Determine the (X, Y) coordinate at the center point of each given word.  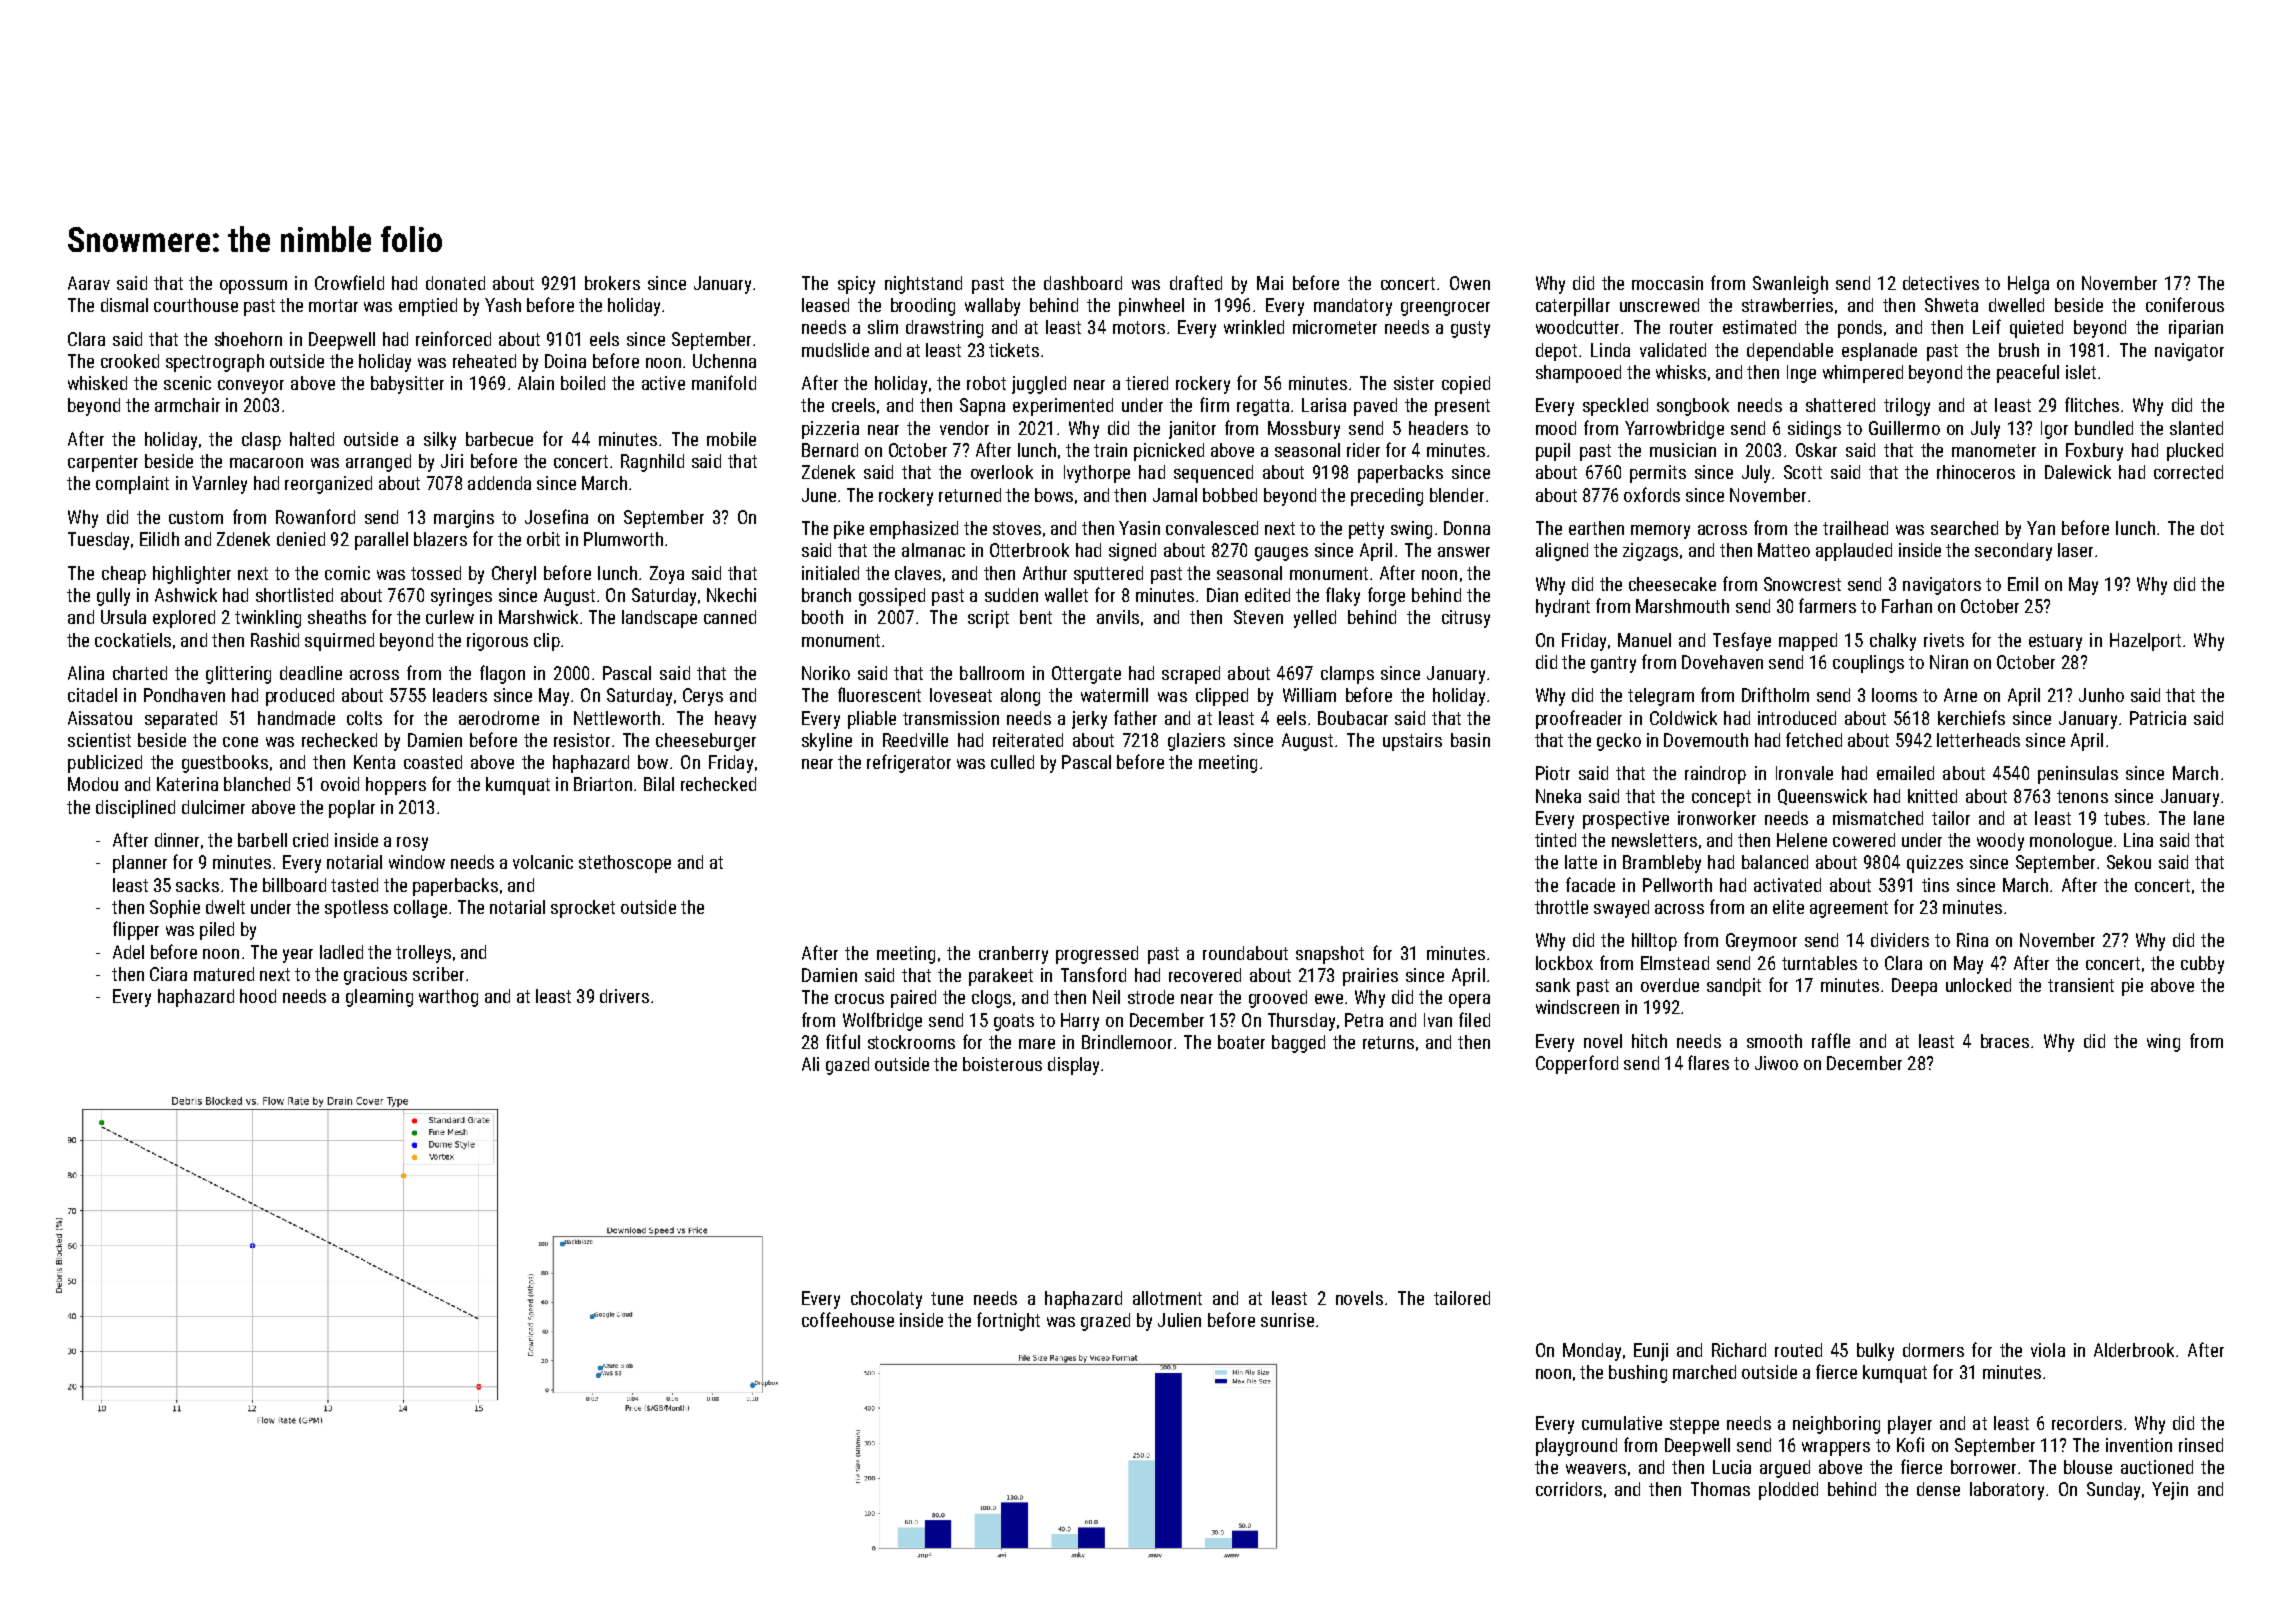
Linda (1610, 350)
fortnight (1008, 1321)
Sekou (2129, 862)
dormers (1933, 1350)
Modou (93, 784)
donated (455, 283)
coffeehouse (848, 1319)
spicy (856, 285)
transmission (951, 718)
